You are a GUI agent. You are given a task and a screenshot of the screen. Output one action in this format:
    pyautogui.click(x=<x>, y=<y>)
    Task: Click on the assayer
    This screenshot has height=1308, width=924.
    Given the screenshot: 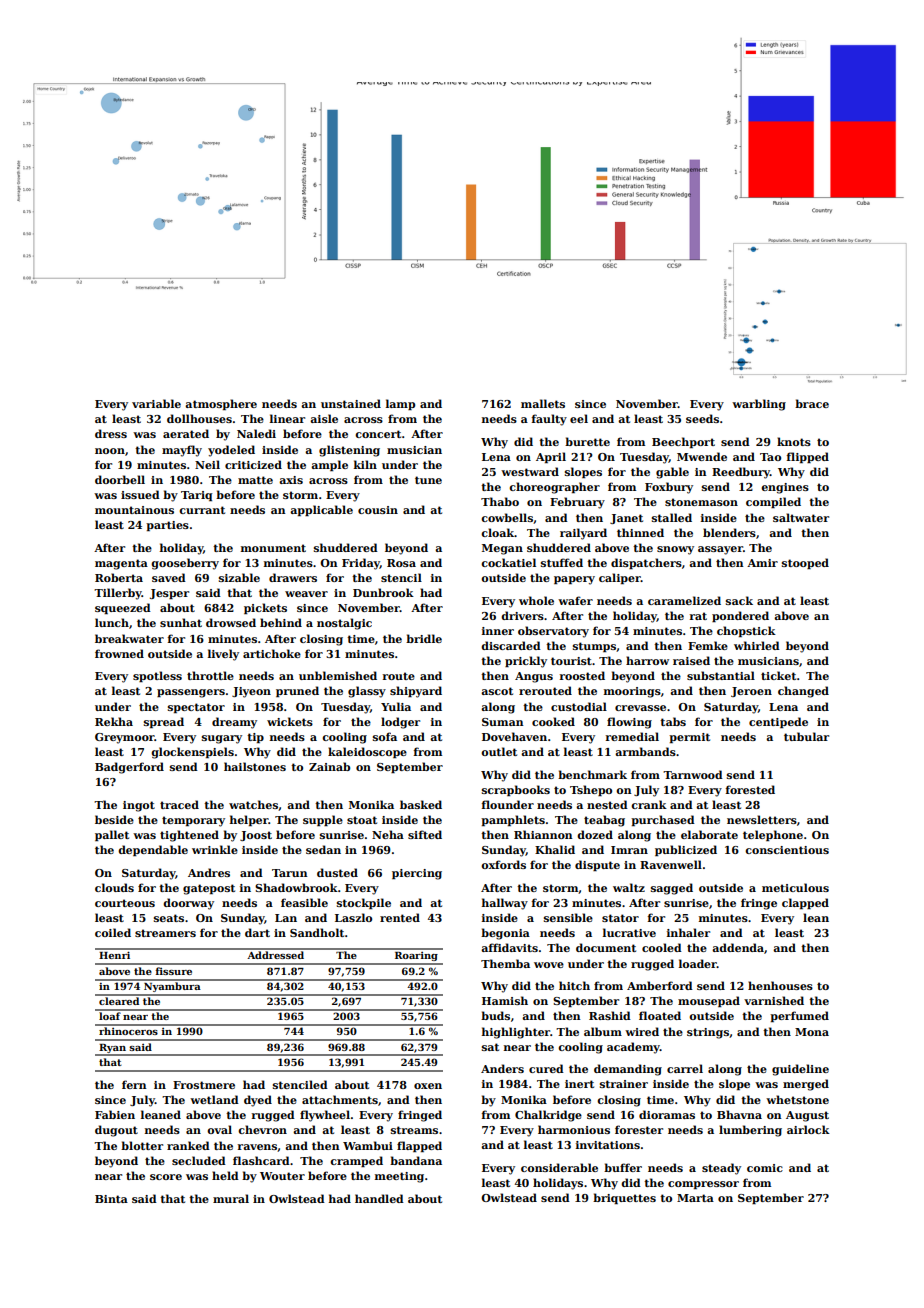 What is the action you would take?
    pyautogui.click(x=720, y=550)
